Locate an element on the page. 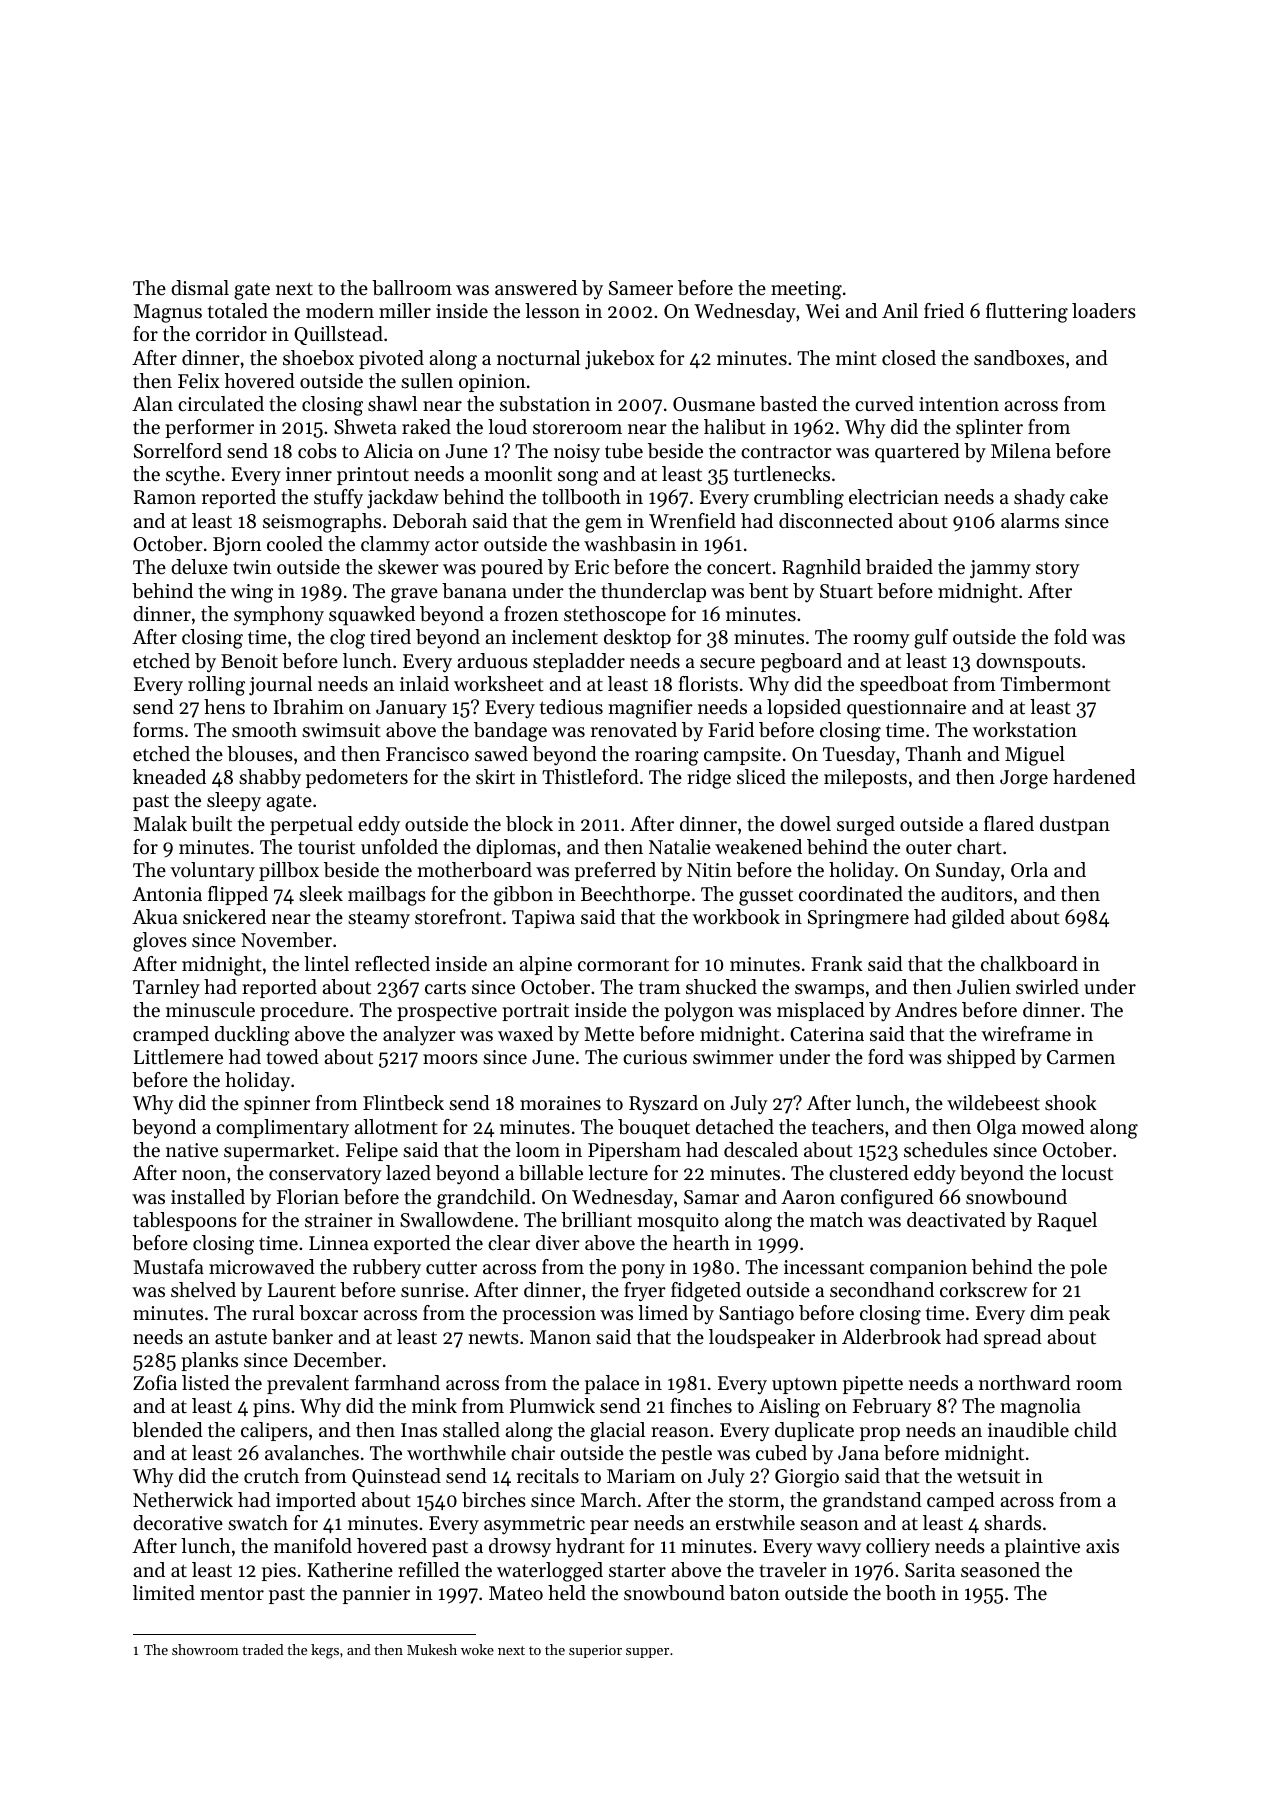  curved is located at coordinates (884, 404).
